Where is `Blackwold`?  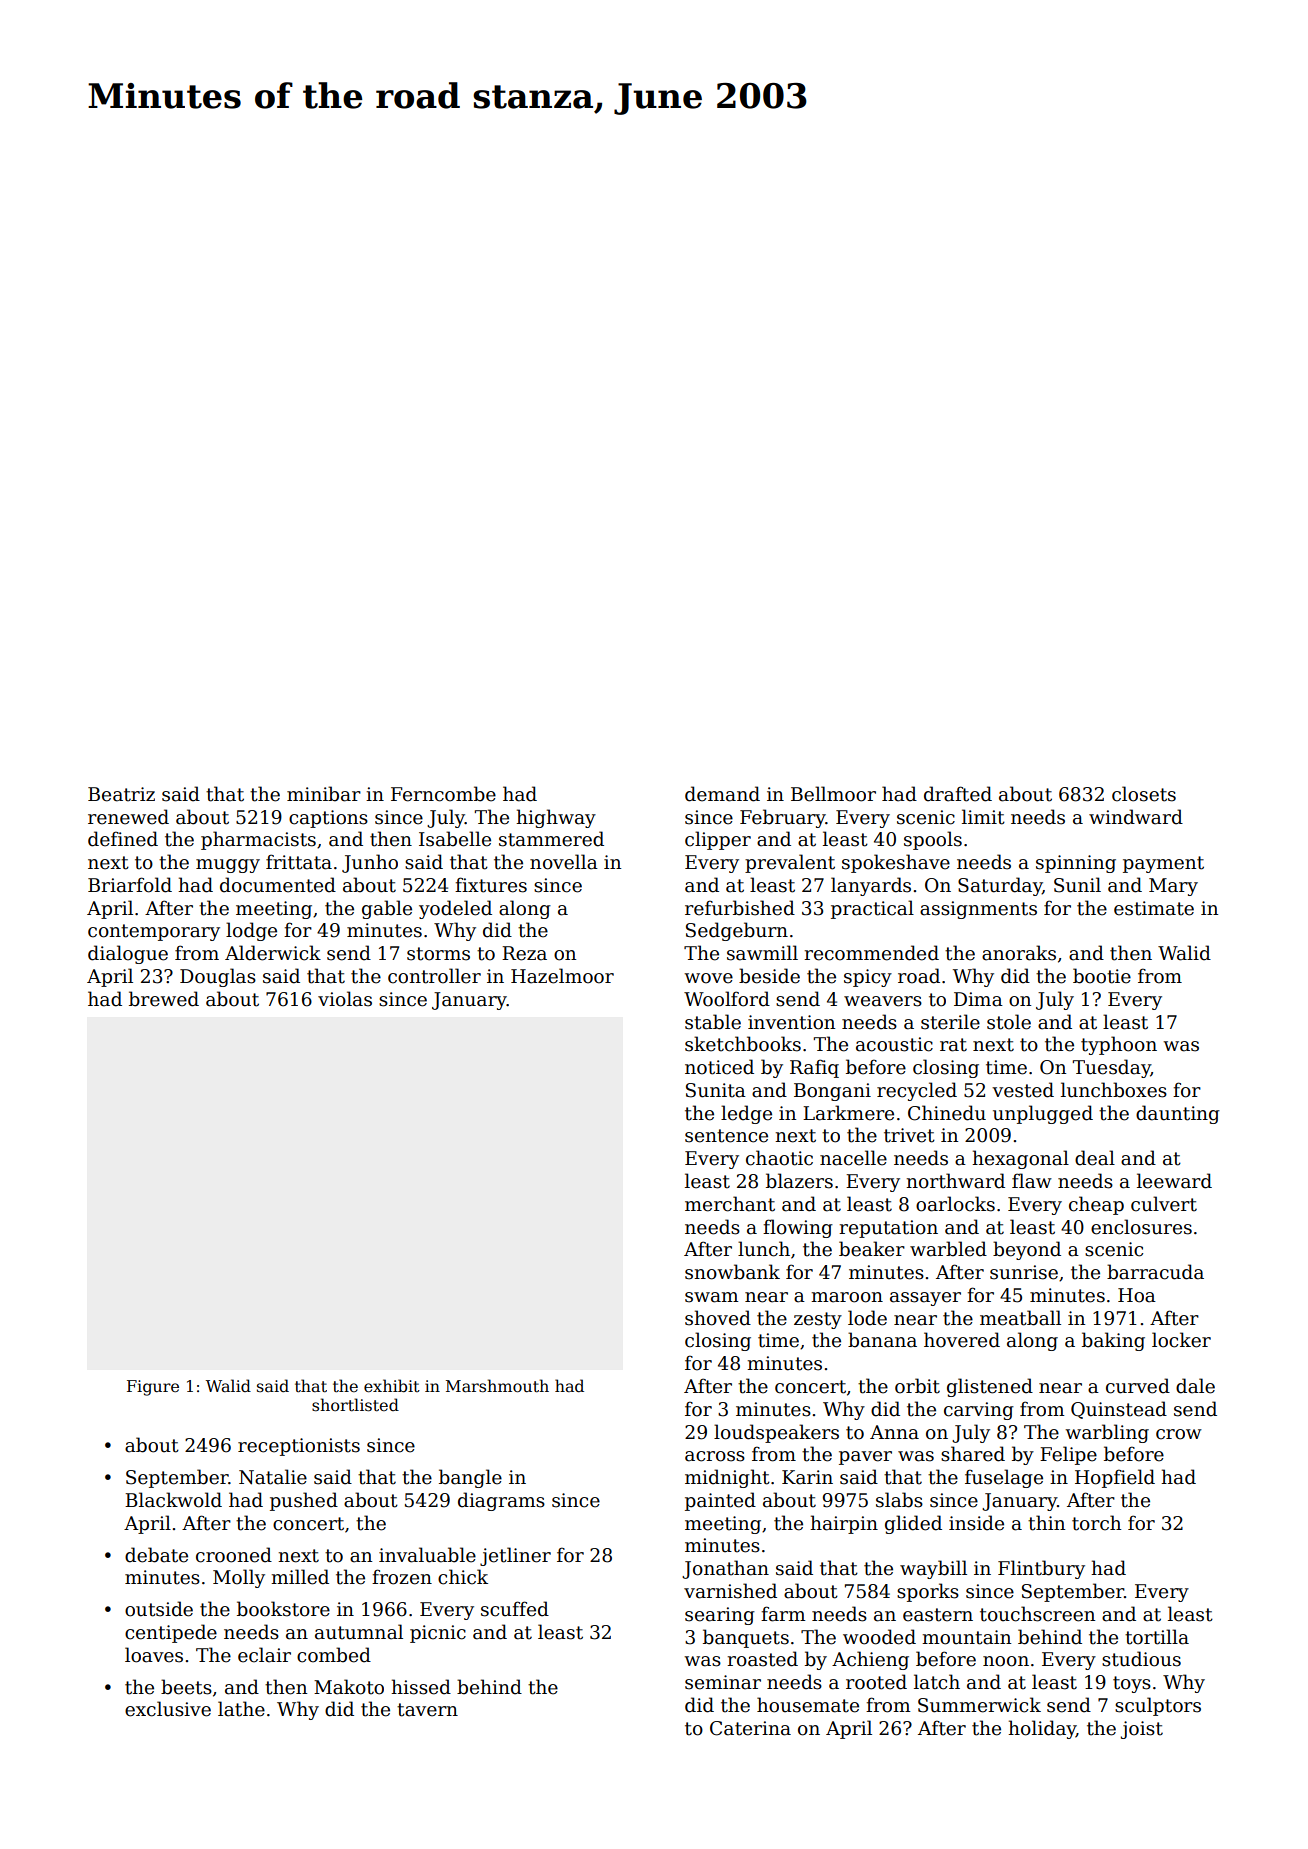
Blackwold is located at coordinates (173, 1500).
